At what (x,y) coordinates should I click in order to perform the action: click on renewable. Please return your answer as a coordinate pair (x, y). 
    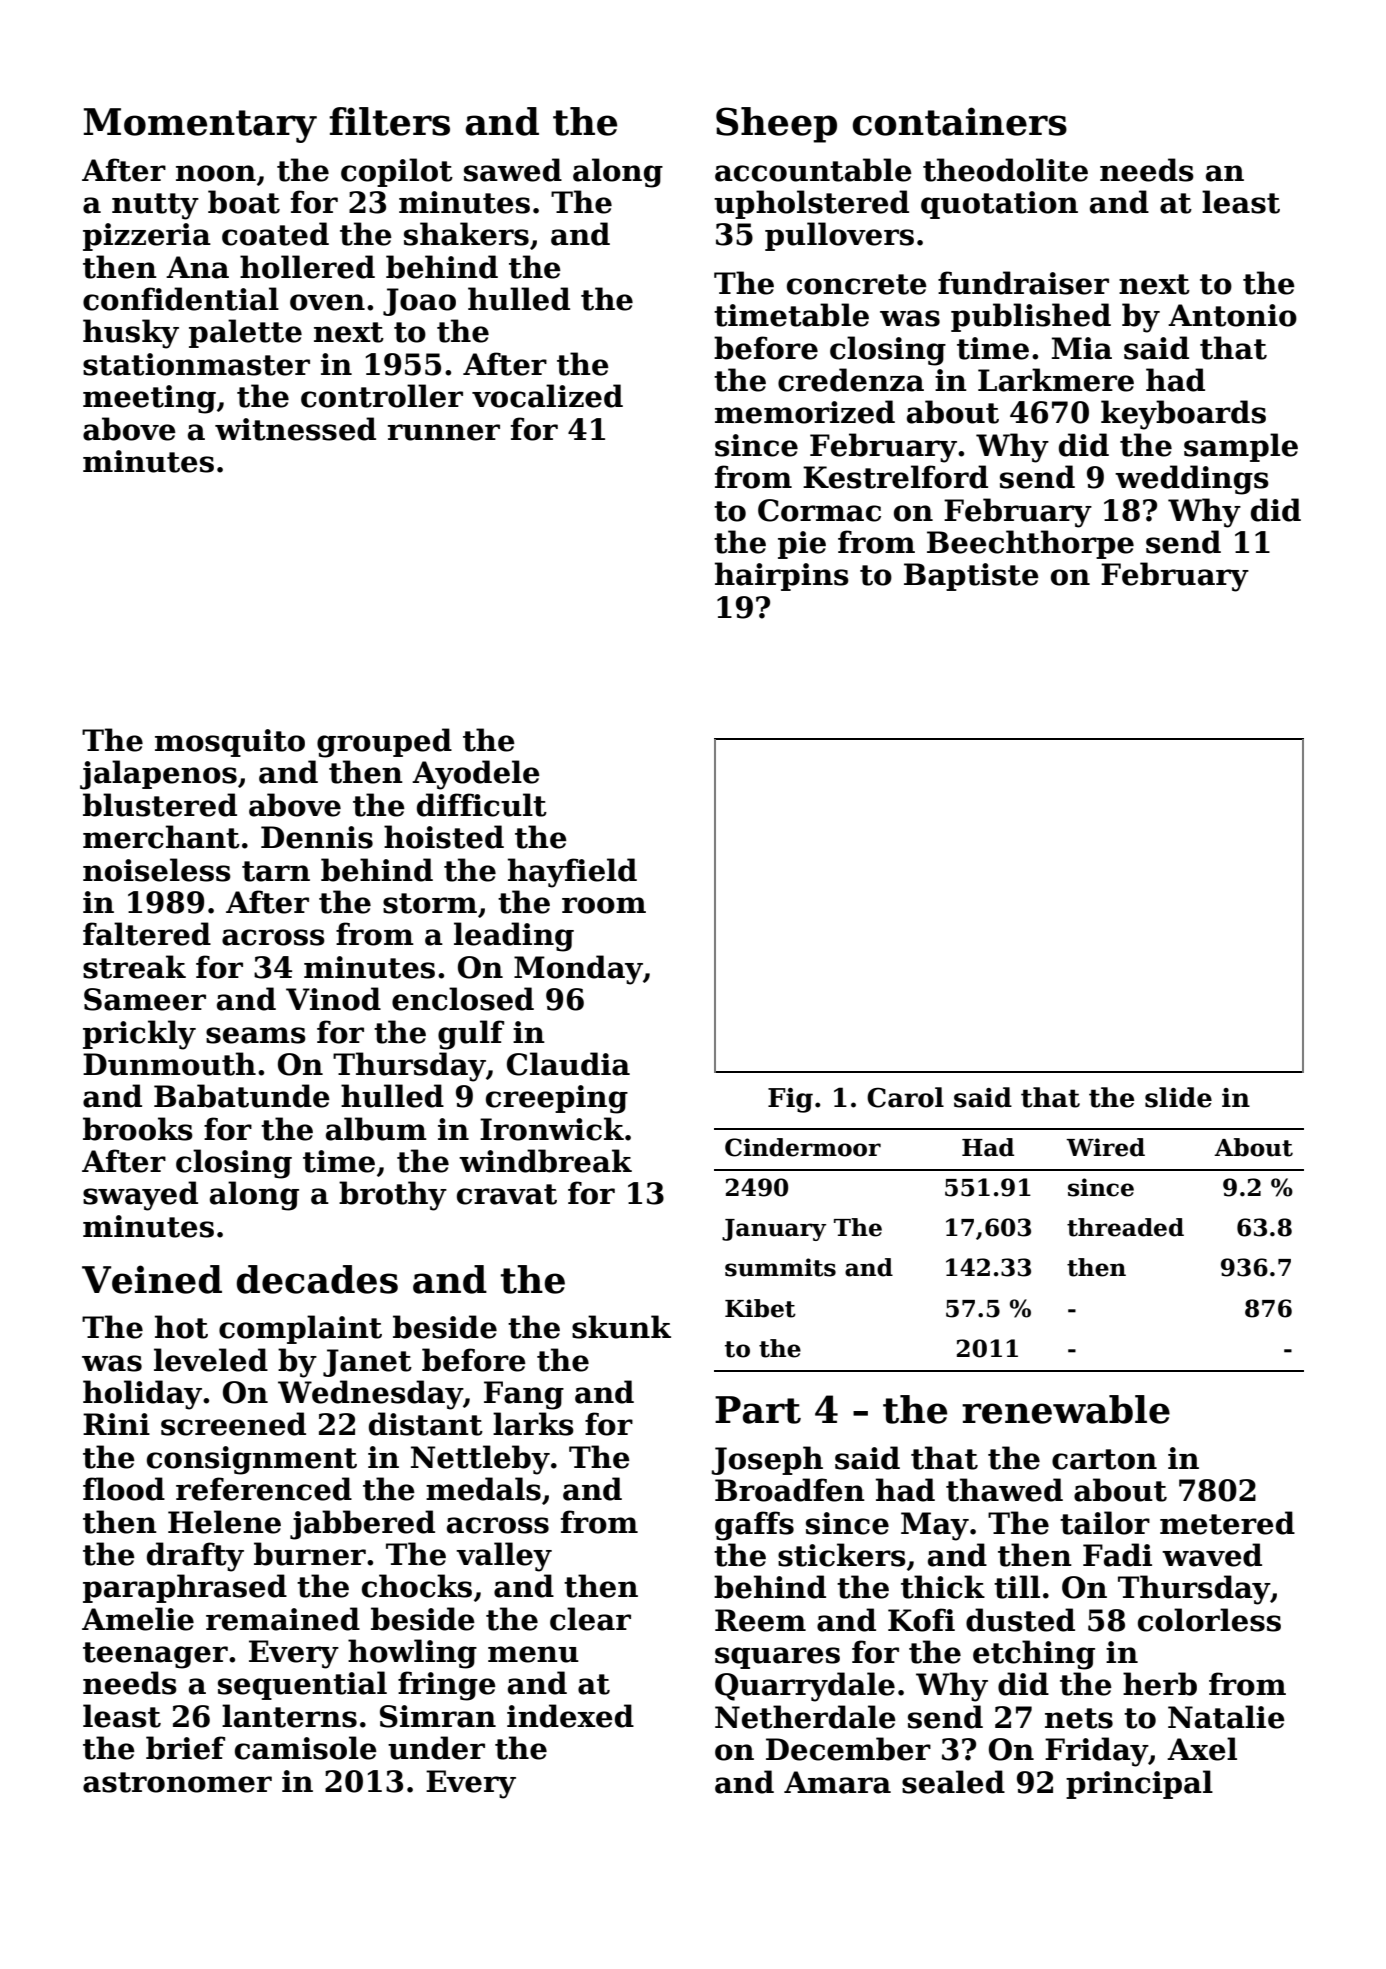
    Looking at the image, I should click on (1066, 1409).
